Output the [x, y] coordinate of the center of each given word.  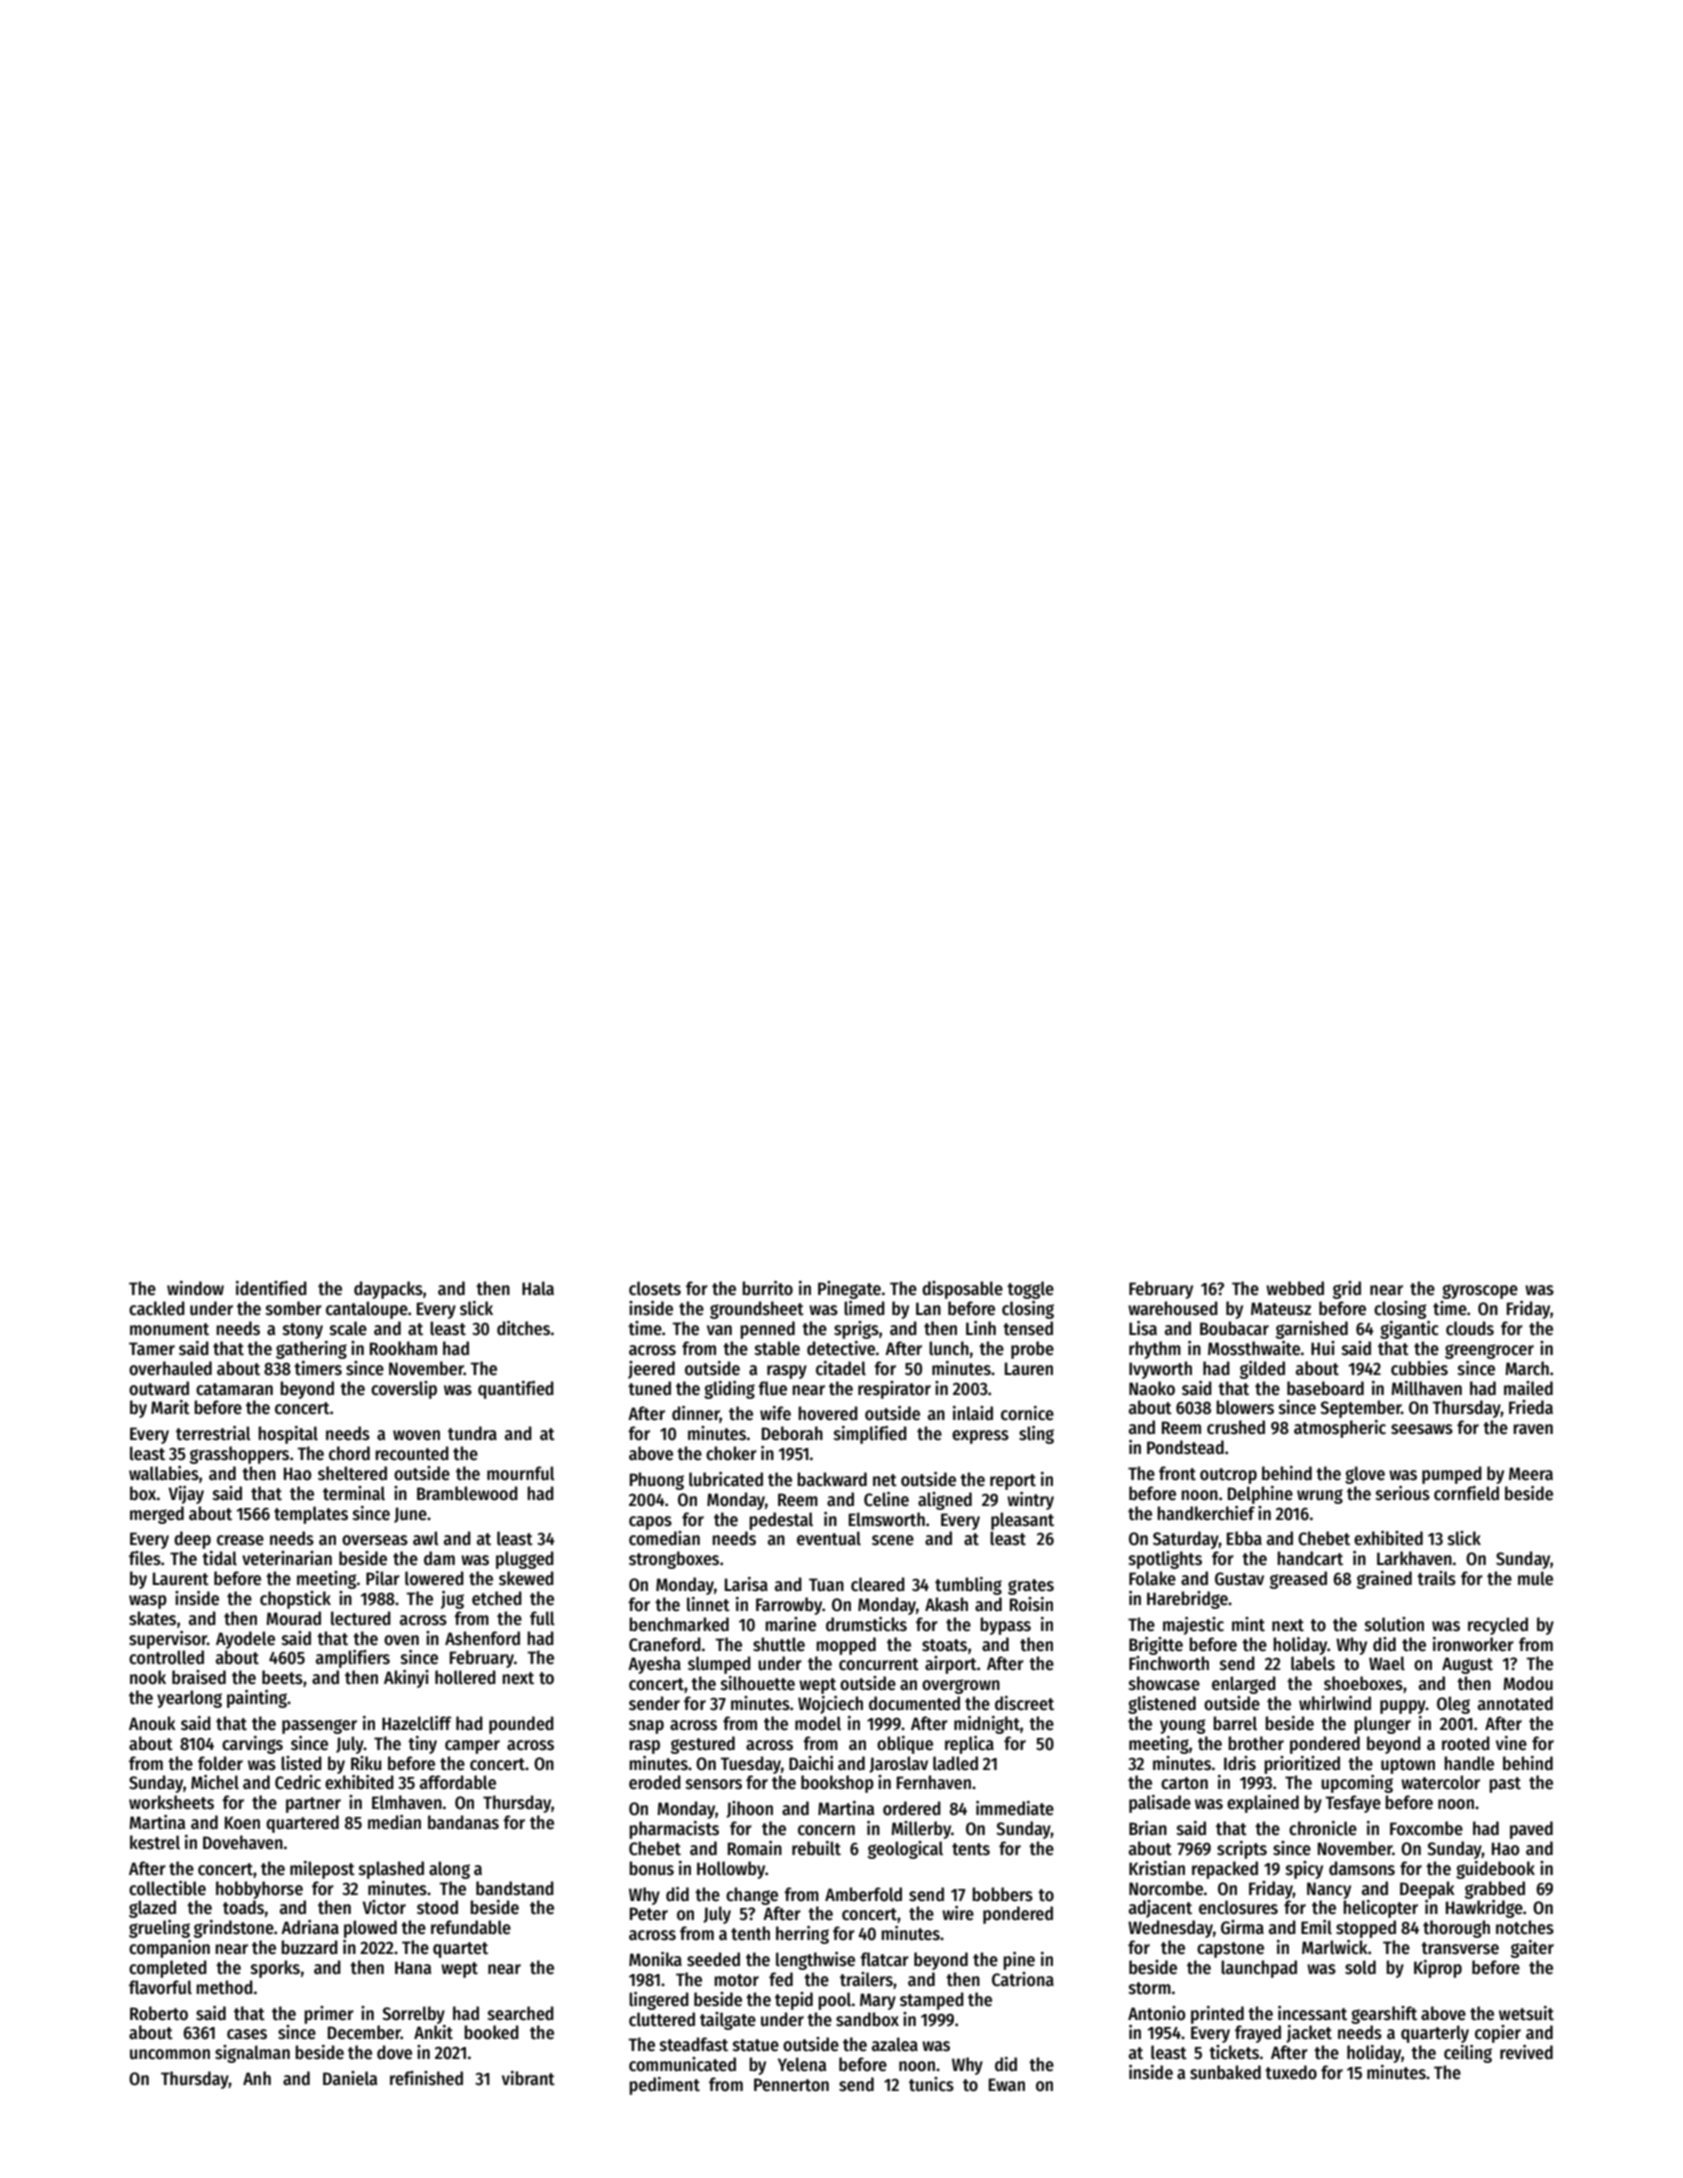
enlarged [1244, 1685]
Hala [538, 1288]
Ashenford [482, 1638]
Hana [413, 1968]
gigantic [1409, 1330]
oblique [905, 1745]
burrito [767, 1288]
